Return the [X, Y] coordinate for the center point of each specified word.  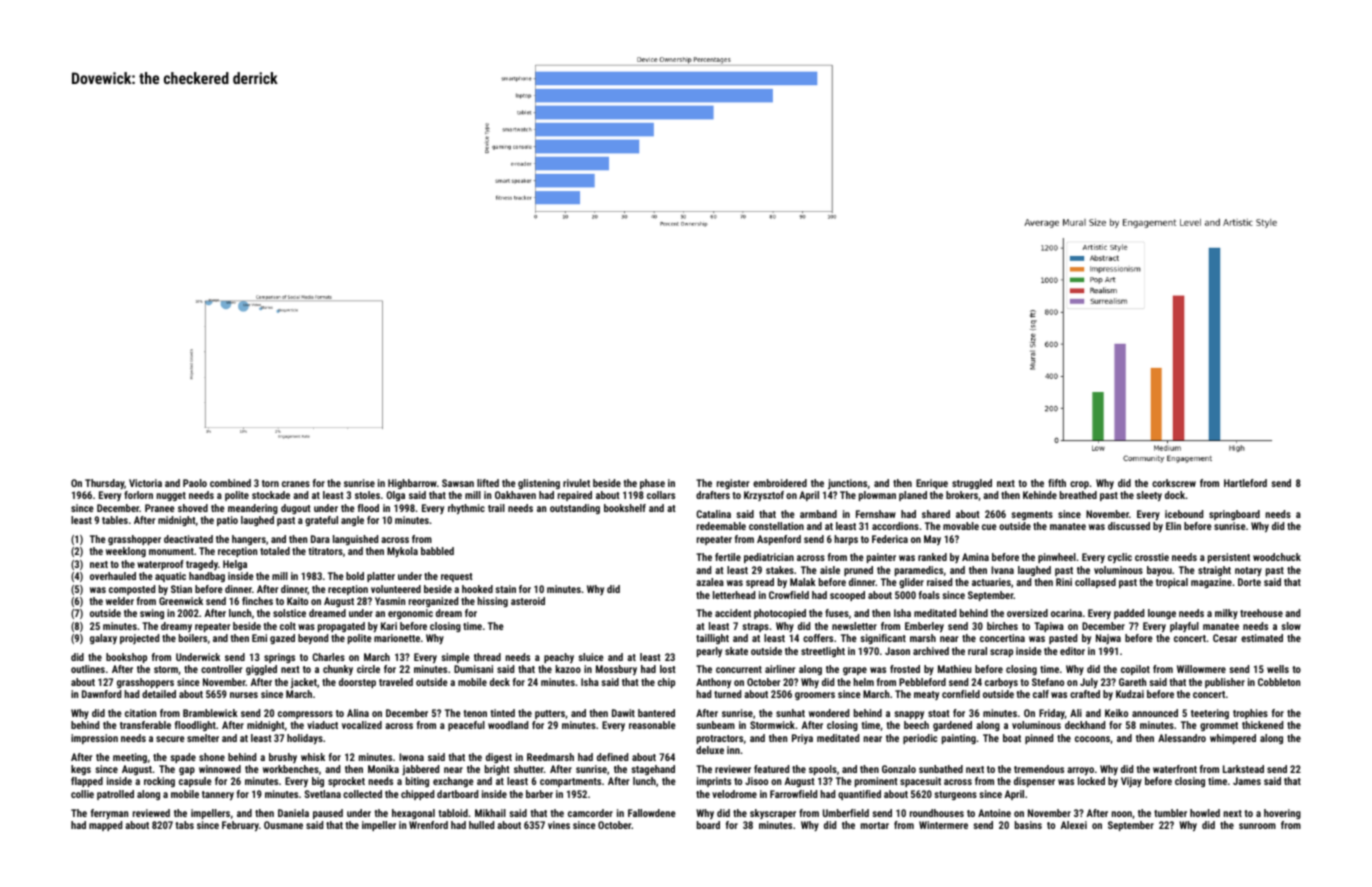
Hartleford [1245, 483]
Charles [328, 657]
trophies [1250, 714]
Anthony [713, 683]
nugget [171, 496]
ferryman [109, 814]
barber [539, 794]
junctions [847, 484]
